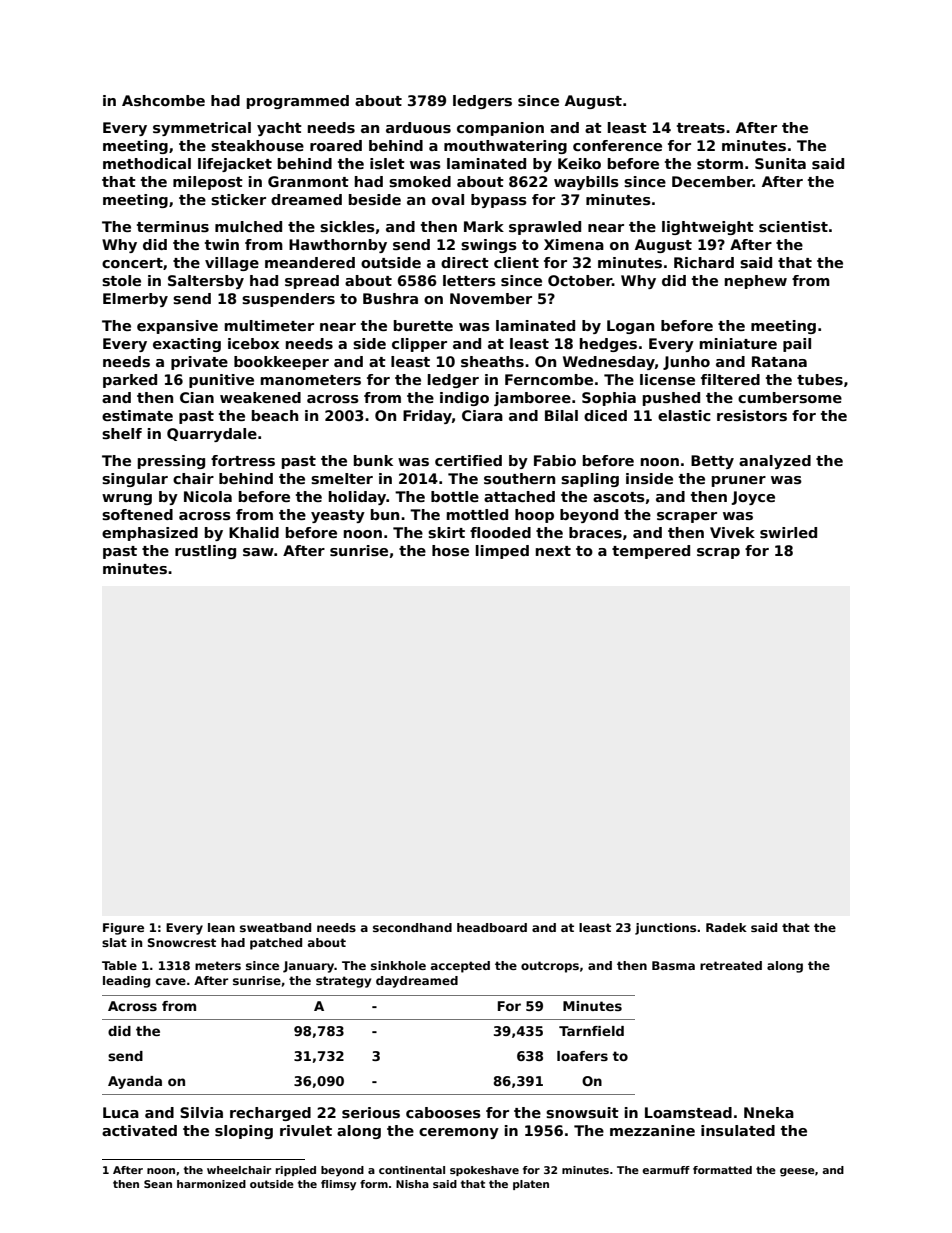 This screenshot has width=952, height=1233. What do you see at coordinates (491, 298) in the screenshot?
I see `November` at bounding box center [491, 298].
